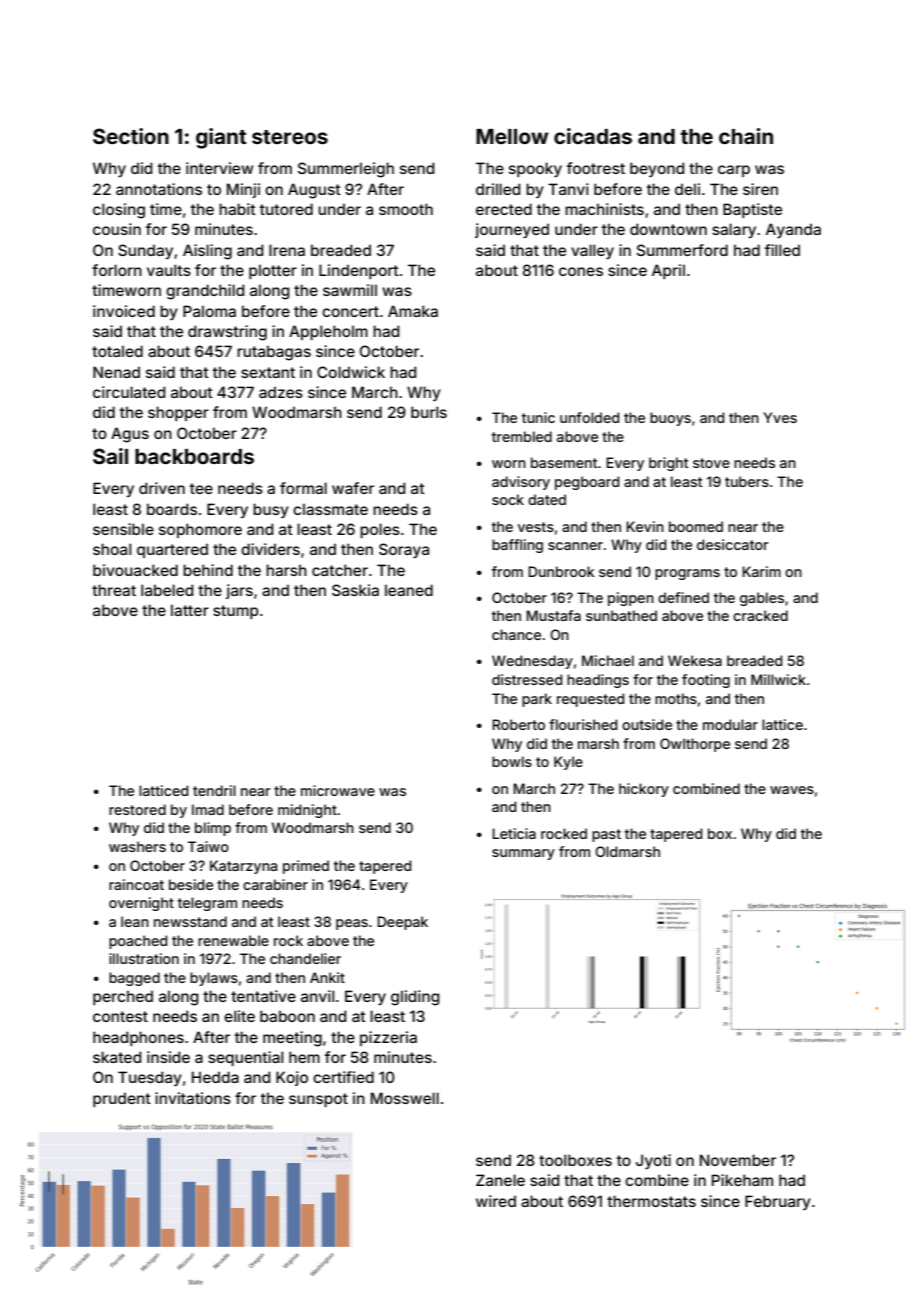  Describe the element at coordinates (110, 456) in the screenshot. I see `Sail` at that location.
